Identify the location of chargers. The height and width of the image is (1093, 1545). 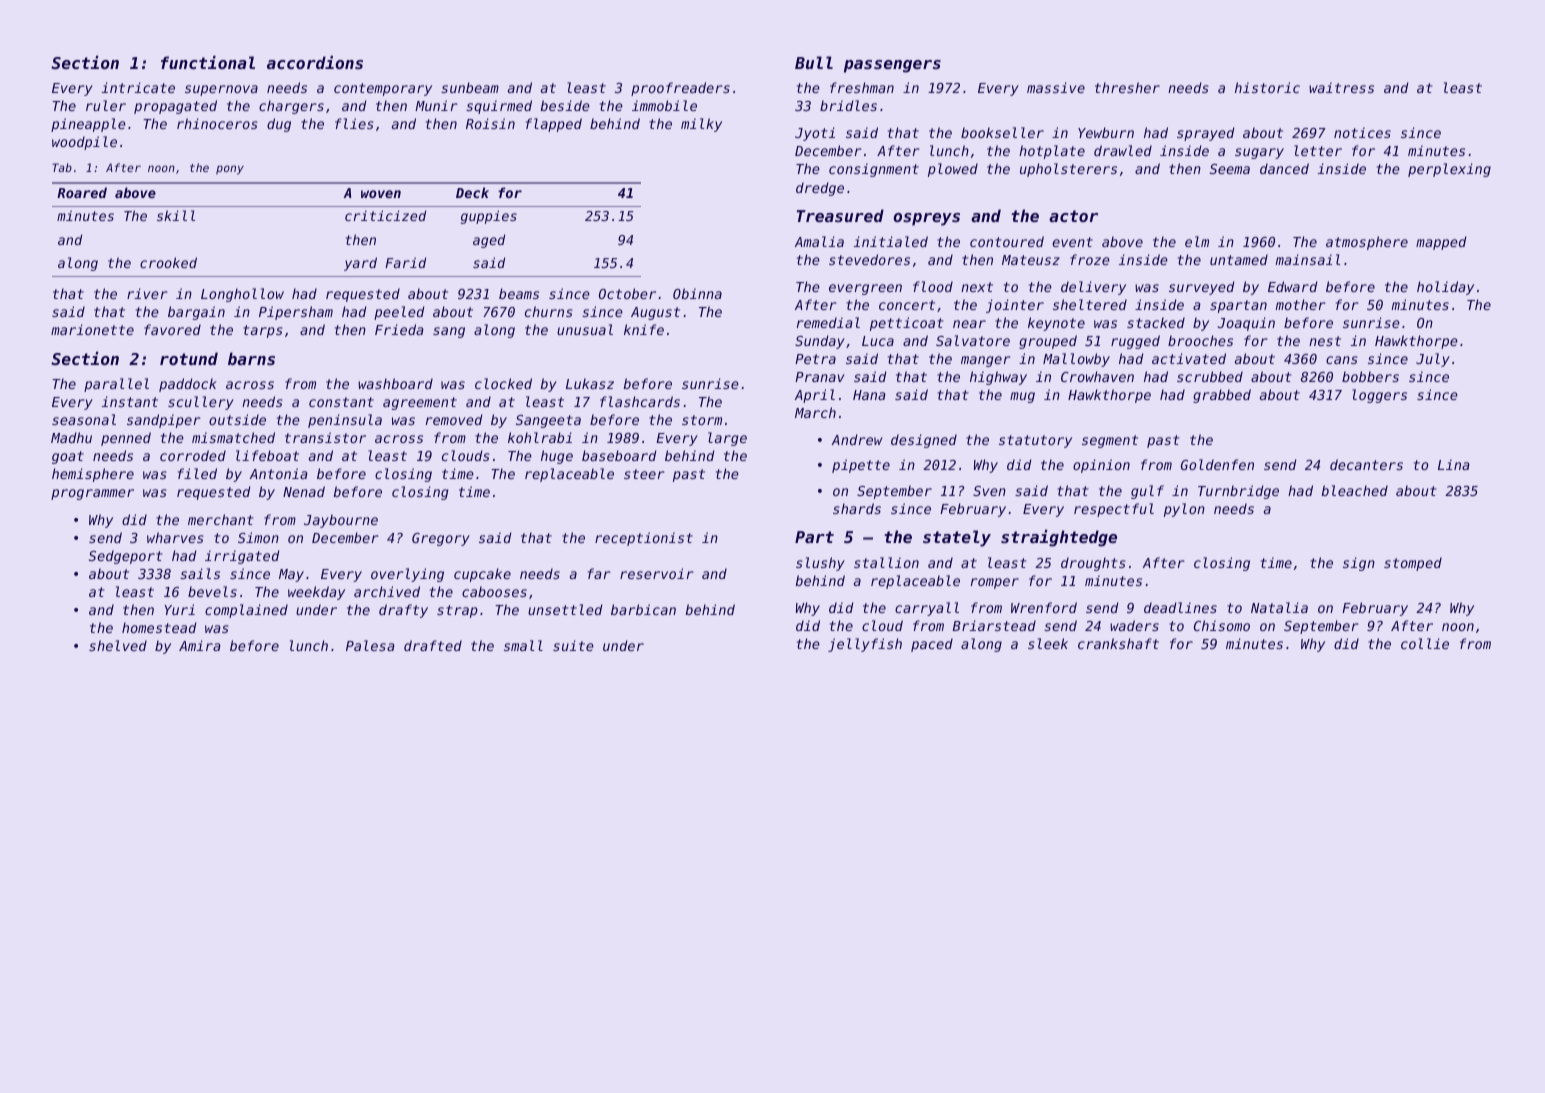
(291, 107).
